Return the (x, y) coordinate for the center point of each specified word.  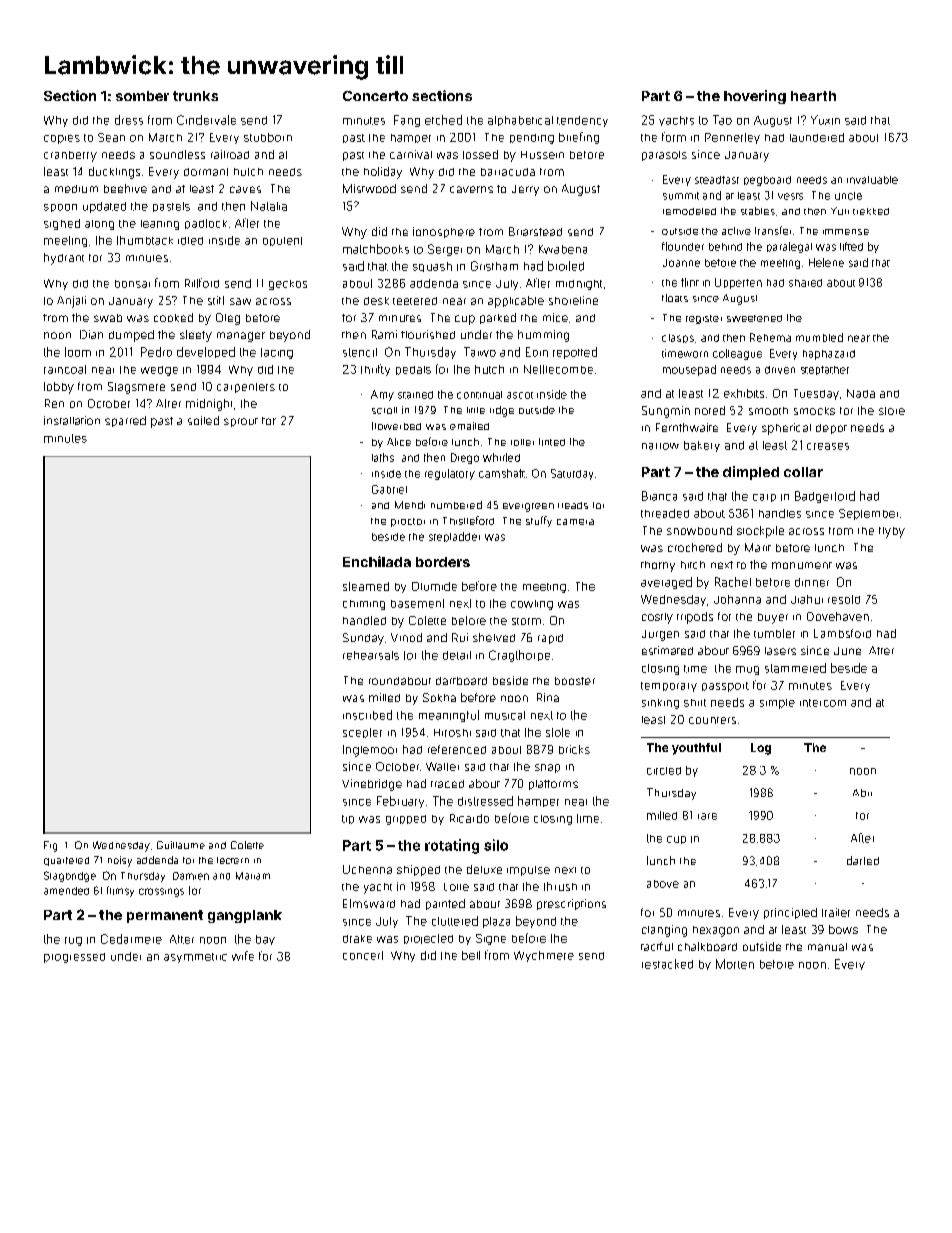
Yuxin (825, 120)
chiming (364, 605)
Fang (407, 121)
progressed (74, 958)
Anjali (71, 302)
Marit (758, 547)
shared (805, 283)
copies (62, 139)
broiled (566, 266)
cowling (532, 605)
